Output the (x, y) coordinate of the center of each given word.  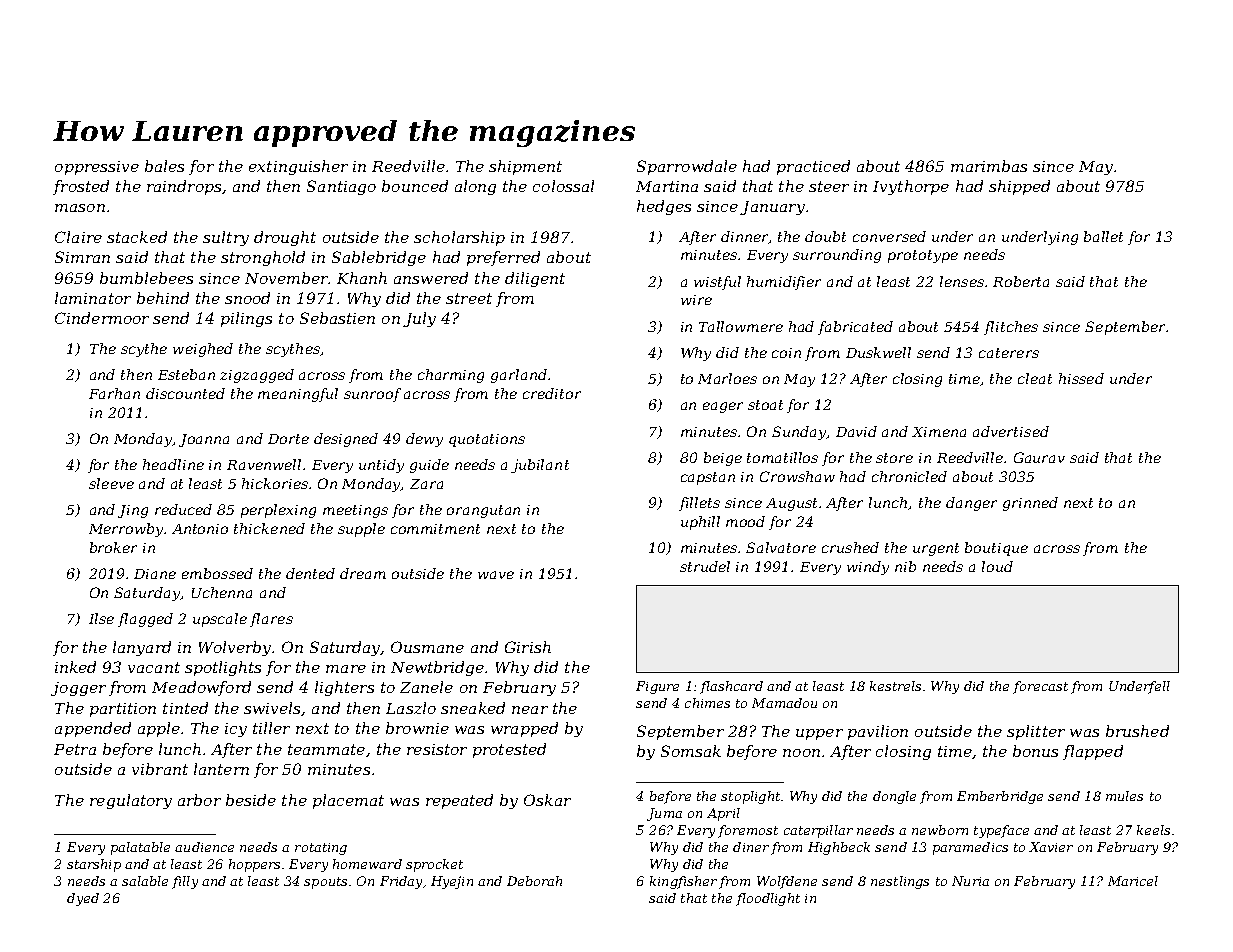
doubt (825, 236)
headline (173, 464)
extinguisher (298, 167)
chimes (707, 703)
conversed (889, 236)
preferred (503, 258)
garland (519, 376)
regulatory (131, 801)
